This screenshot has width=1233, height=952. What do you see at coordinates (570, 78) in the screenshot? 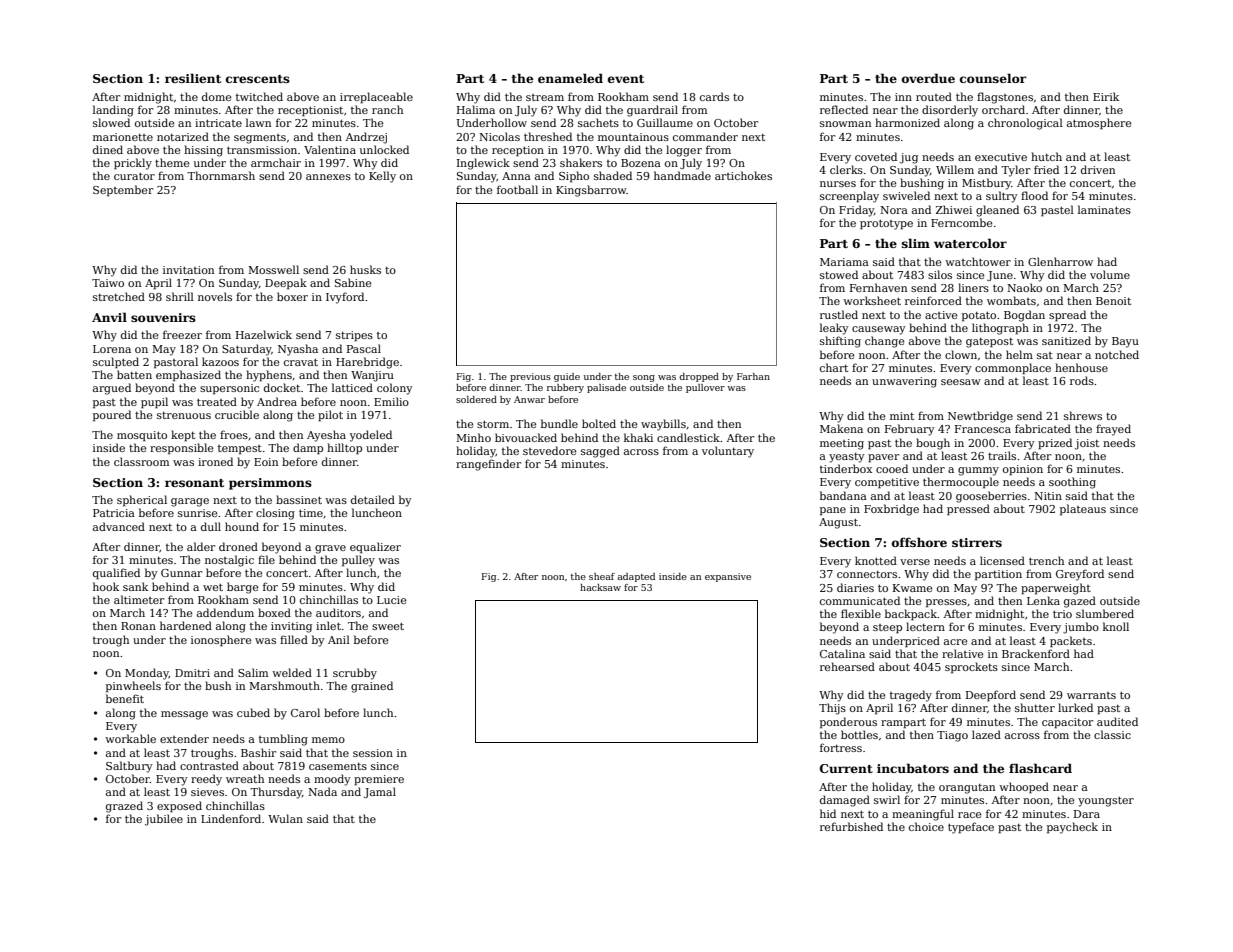
I see `enameled` at bounding box center [570, 78].
